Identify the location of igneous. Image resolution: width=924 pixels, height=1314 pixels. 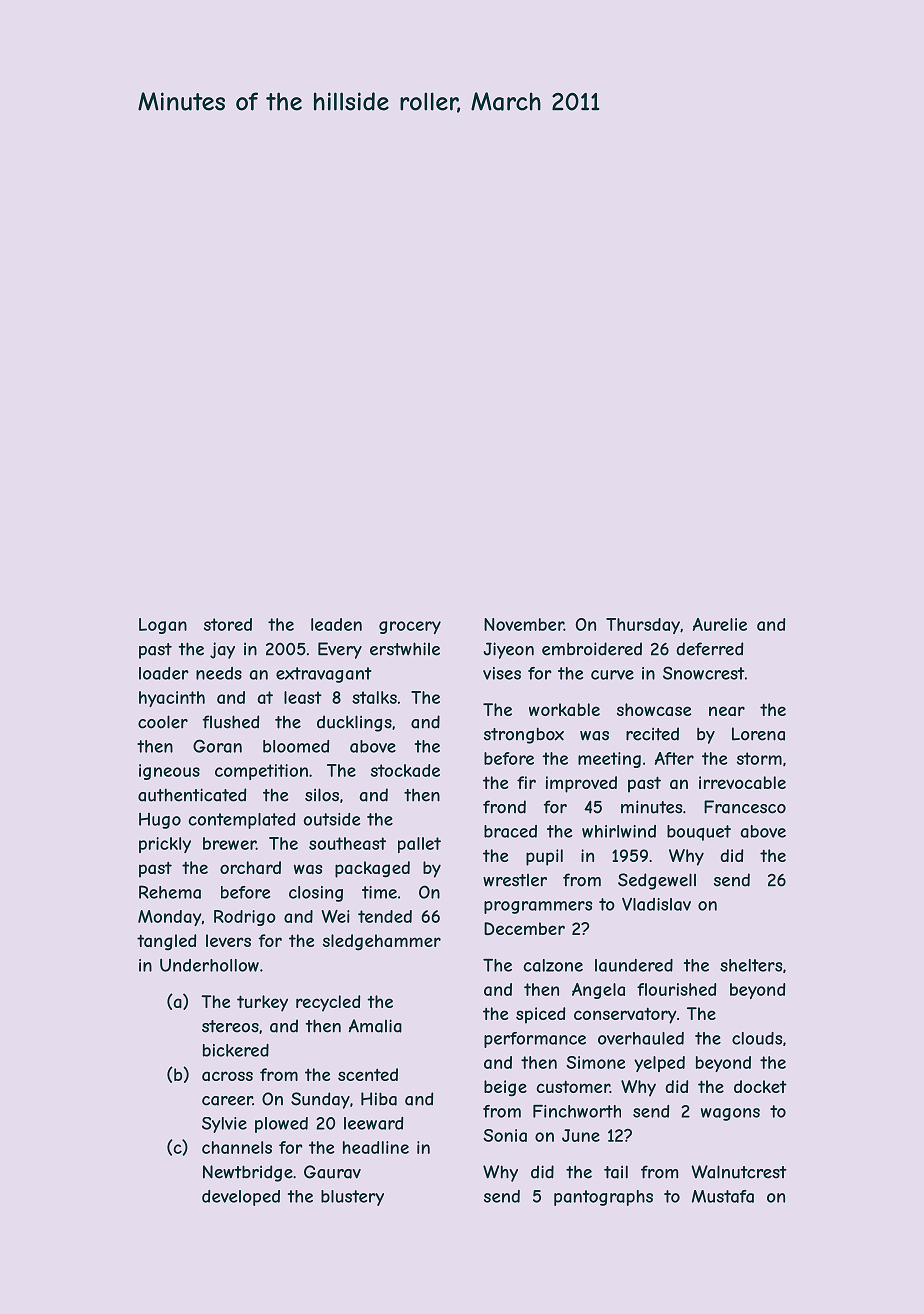
(169, 772).
